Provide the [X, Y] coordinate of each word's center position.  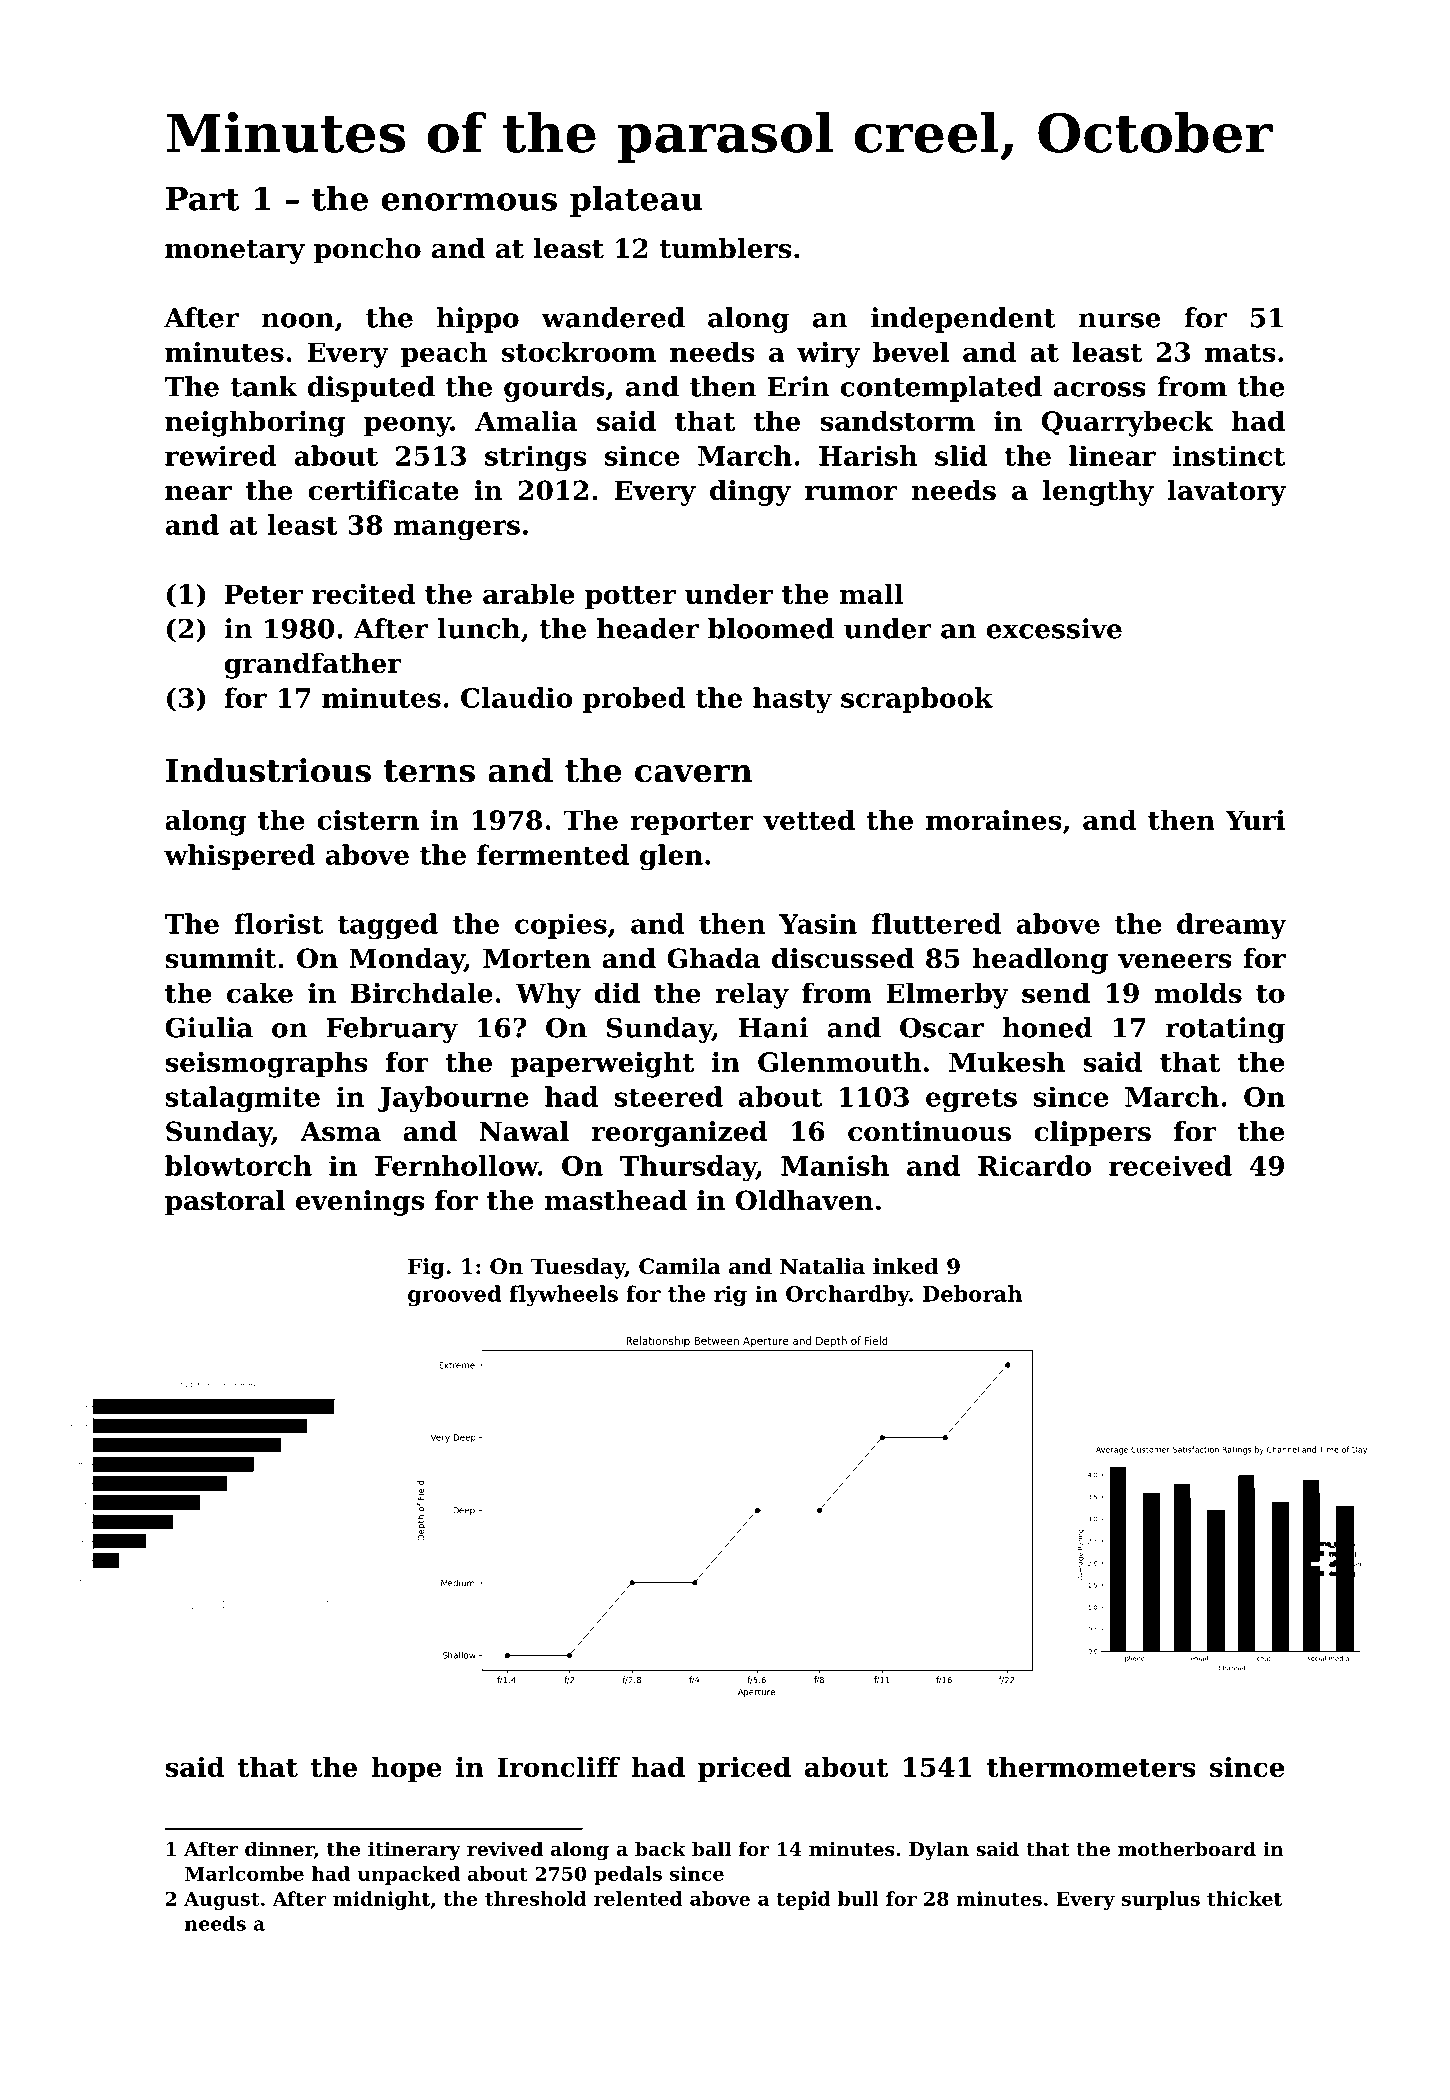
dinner [279, 1848]
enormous [469, 202]
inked [906, 1266]
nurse [1119, 320]
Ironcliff [559, 1766]
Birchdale [421, 992]
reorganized [679, 1134]
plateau [636, 201]
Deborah [972, 1293]
